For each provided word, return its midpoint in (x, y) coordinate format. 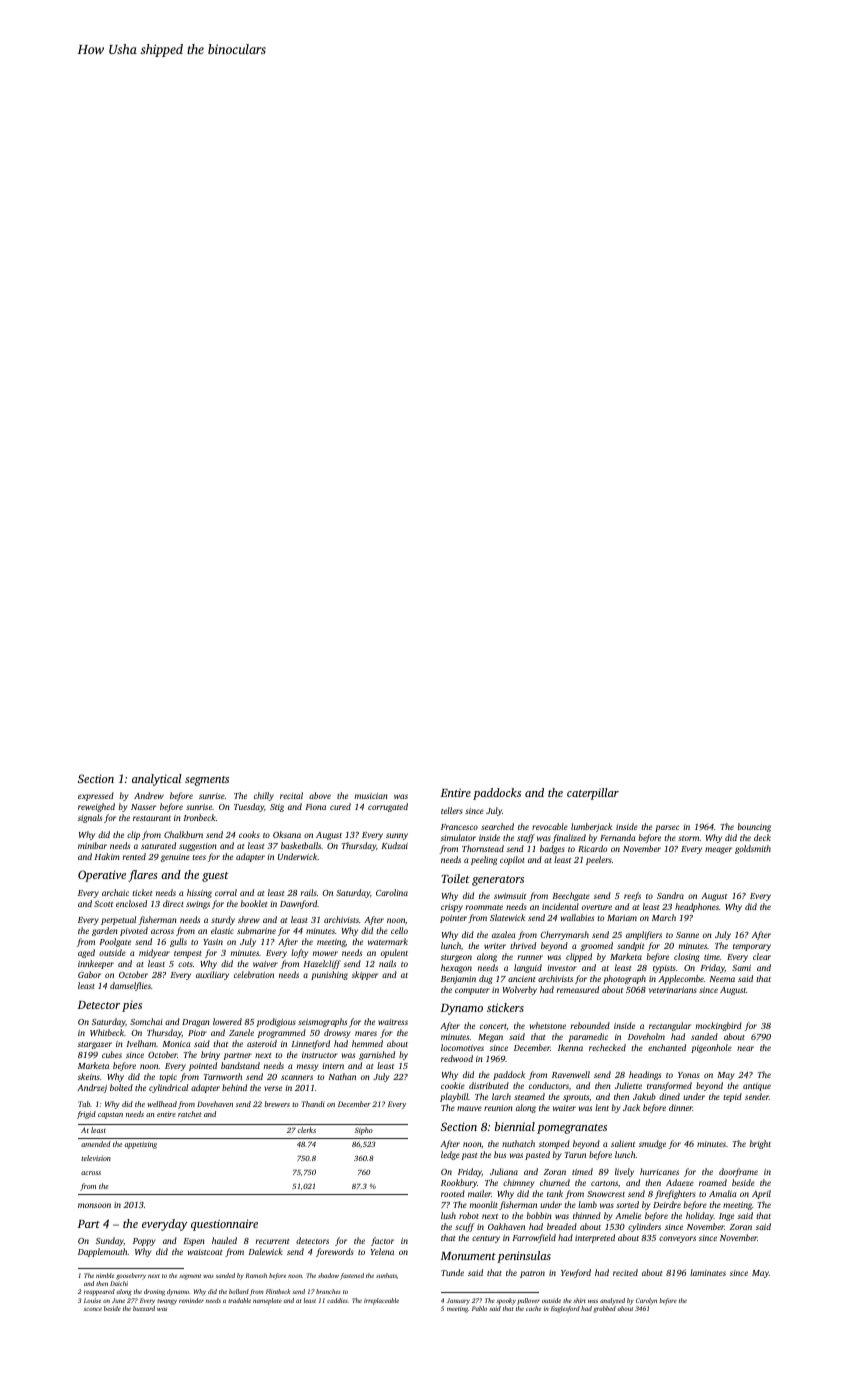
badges (552, 849)
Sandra (670, 895)
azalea (503, 934)
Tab (84, 1104)
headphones (697, 907)
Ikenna (570, 1047)
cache (533, 1308)
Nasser (143, 807)
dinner (681, 1107)
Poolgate (115, 942)
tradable (239, 1300)
